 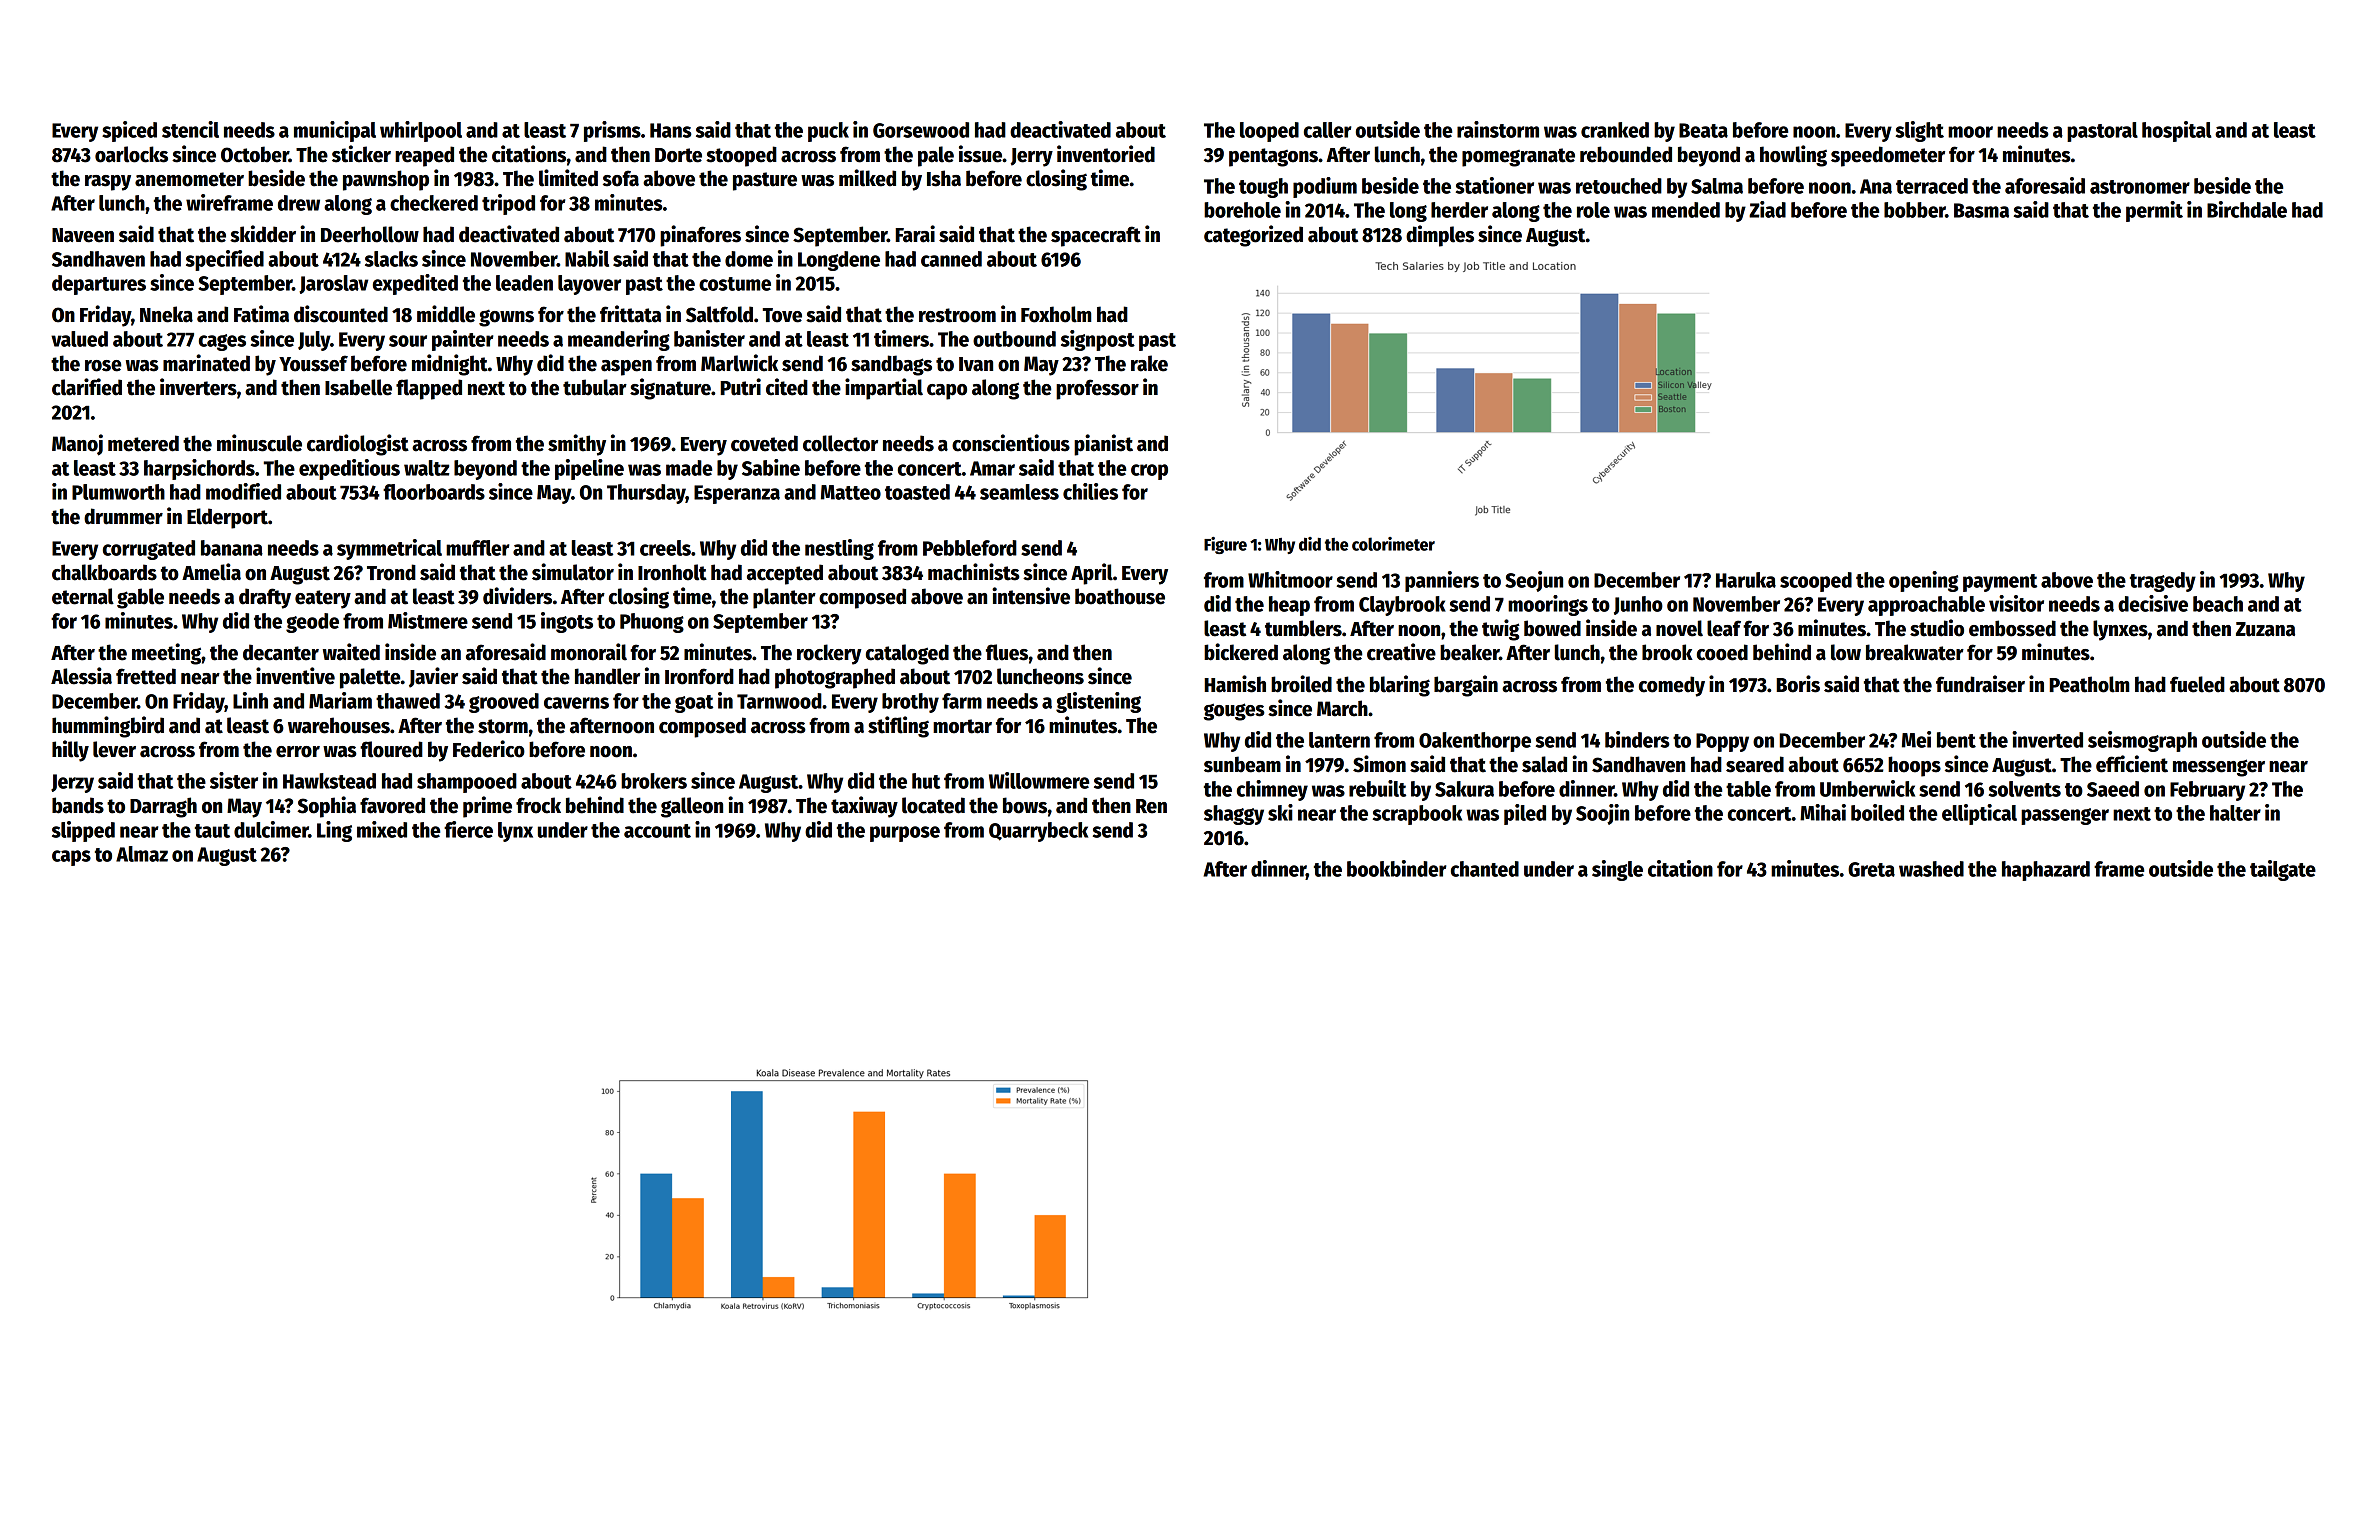 I want to click on pianist, so click(x=1103, y=445).
